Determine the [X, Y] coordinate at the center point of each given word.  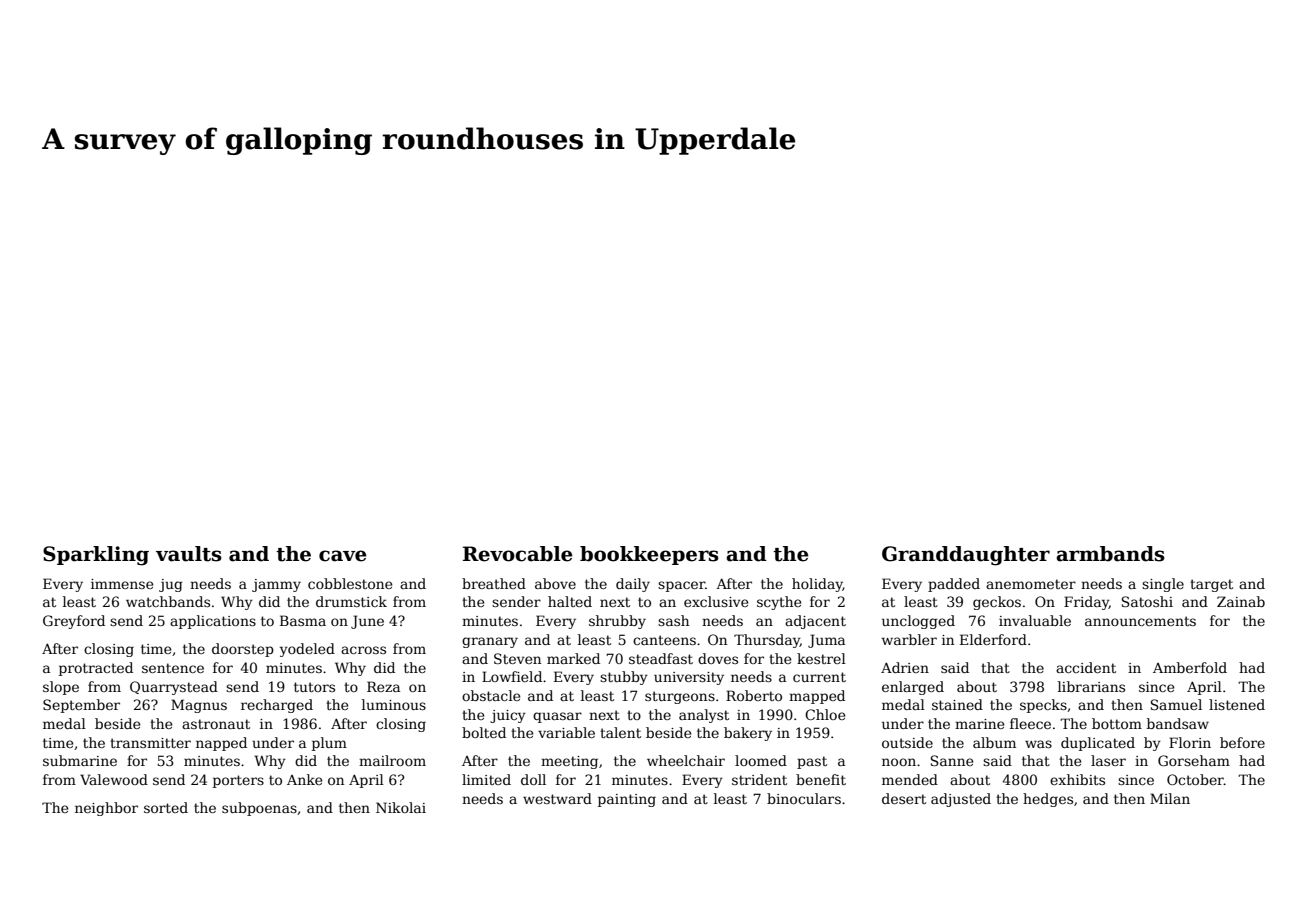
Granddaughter [966, 556]
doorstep [243, 650]
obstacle [491, 695]
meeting [569, 762]
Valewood [114, 779]
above [555, 583]
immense [122, 584]
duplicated [1098, 744]
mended [910, 779]
